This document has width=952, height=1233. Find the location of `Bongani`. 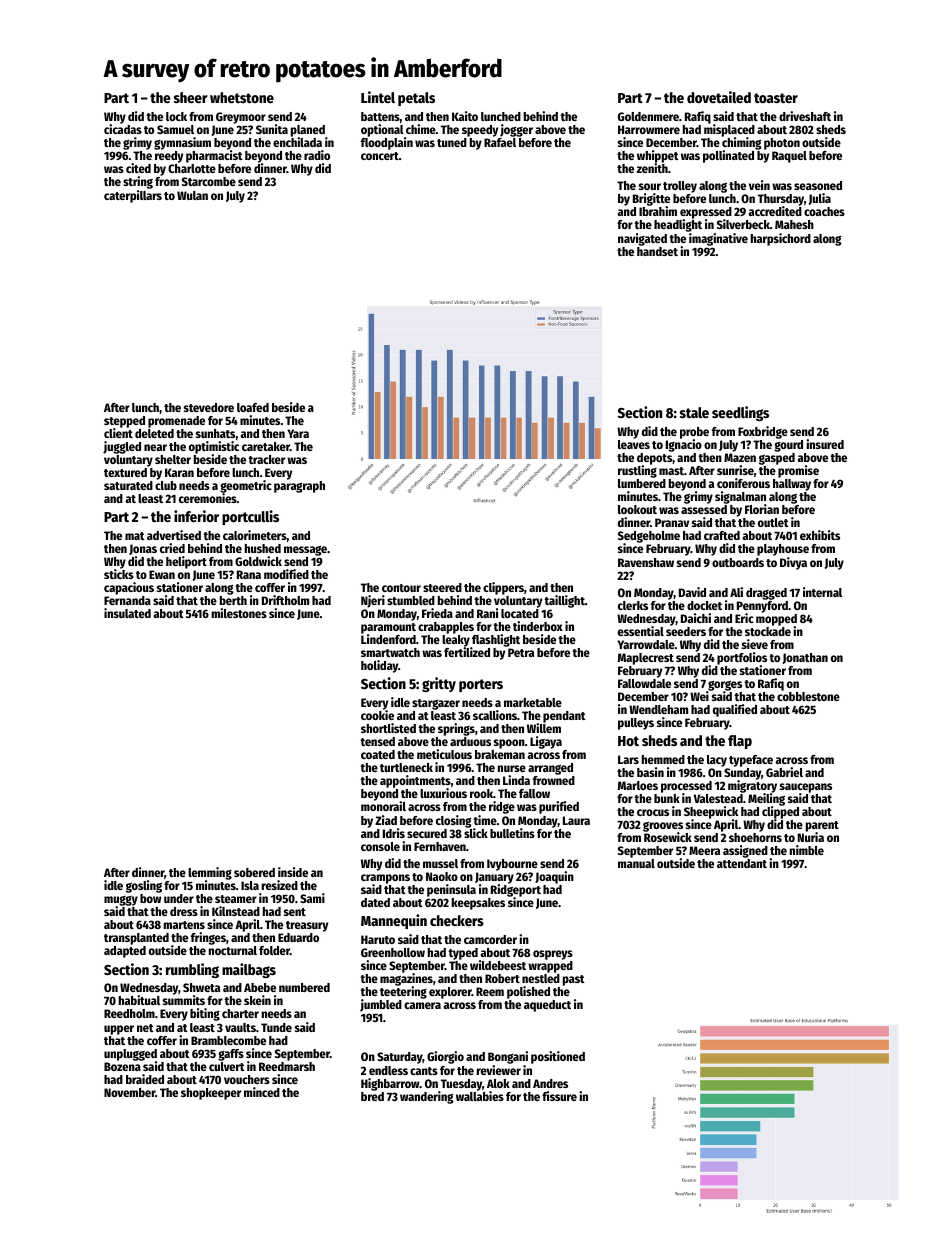

Bongani is located at coordinates (508, 1057).
